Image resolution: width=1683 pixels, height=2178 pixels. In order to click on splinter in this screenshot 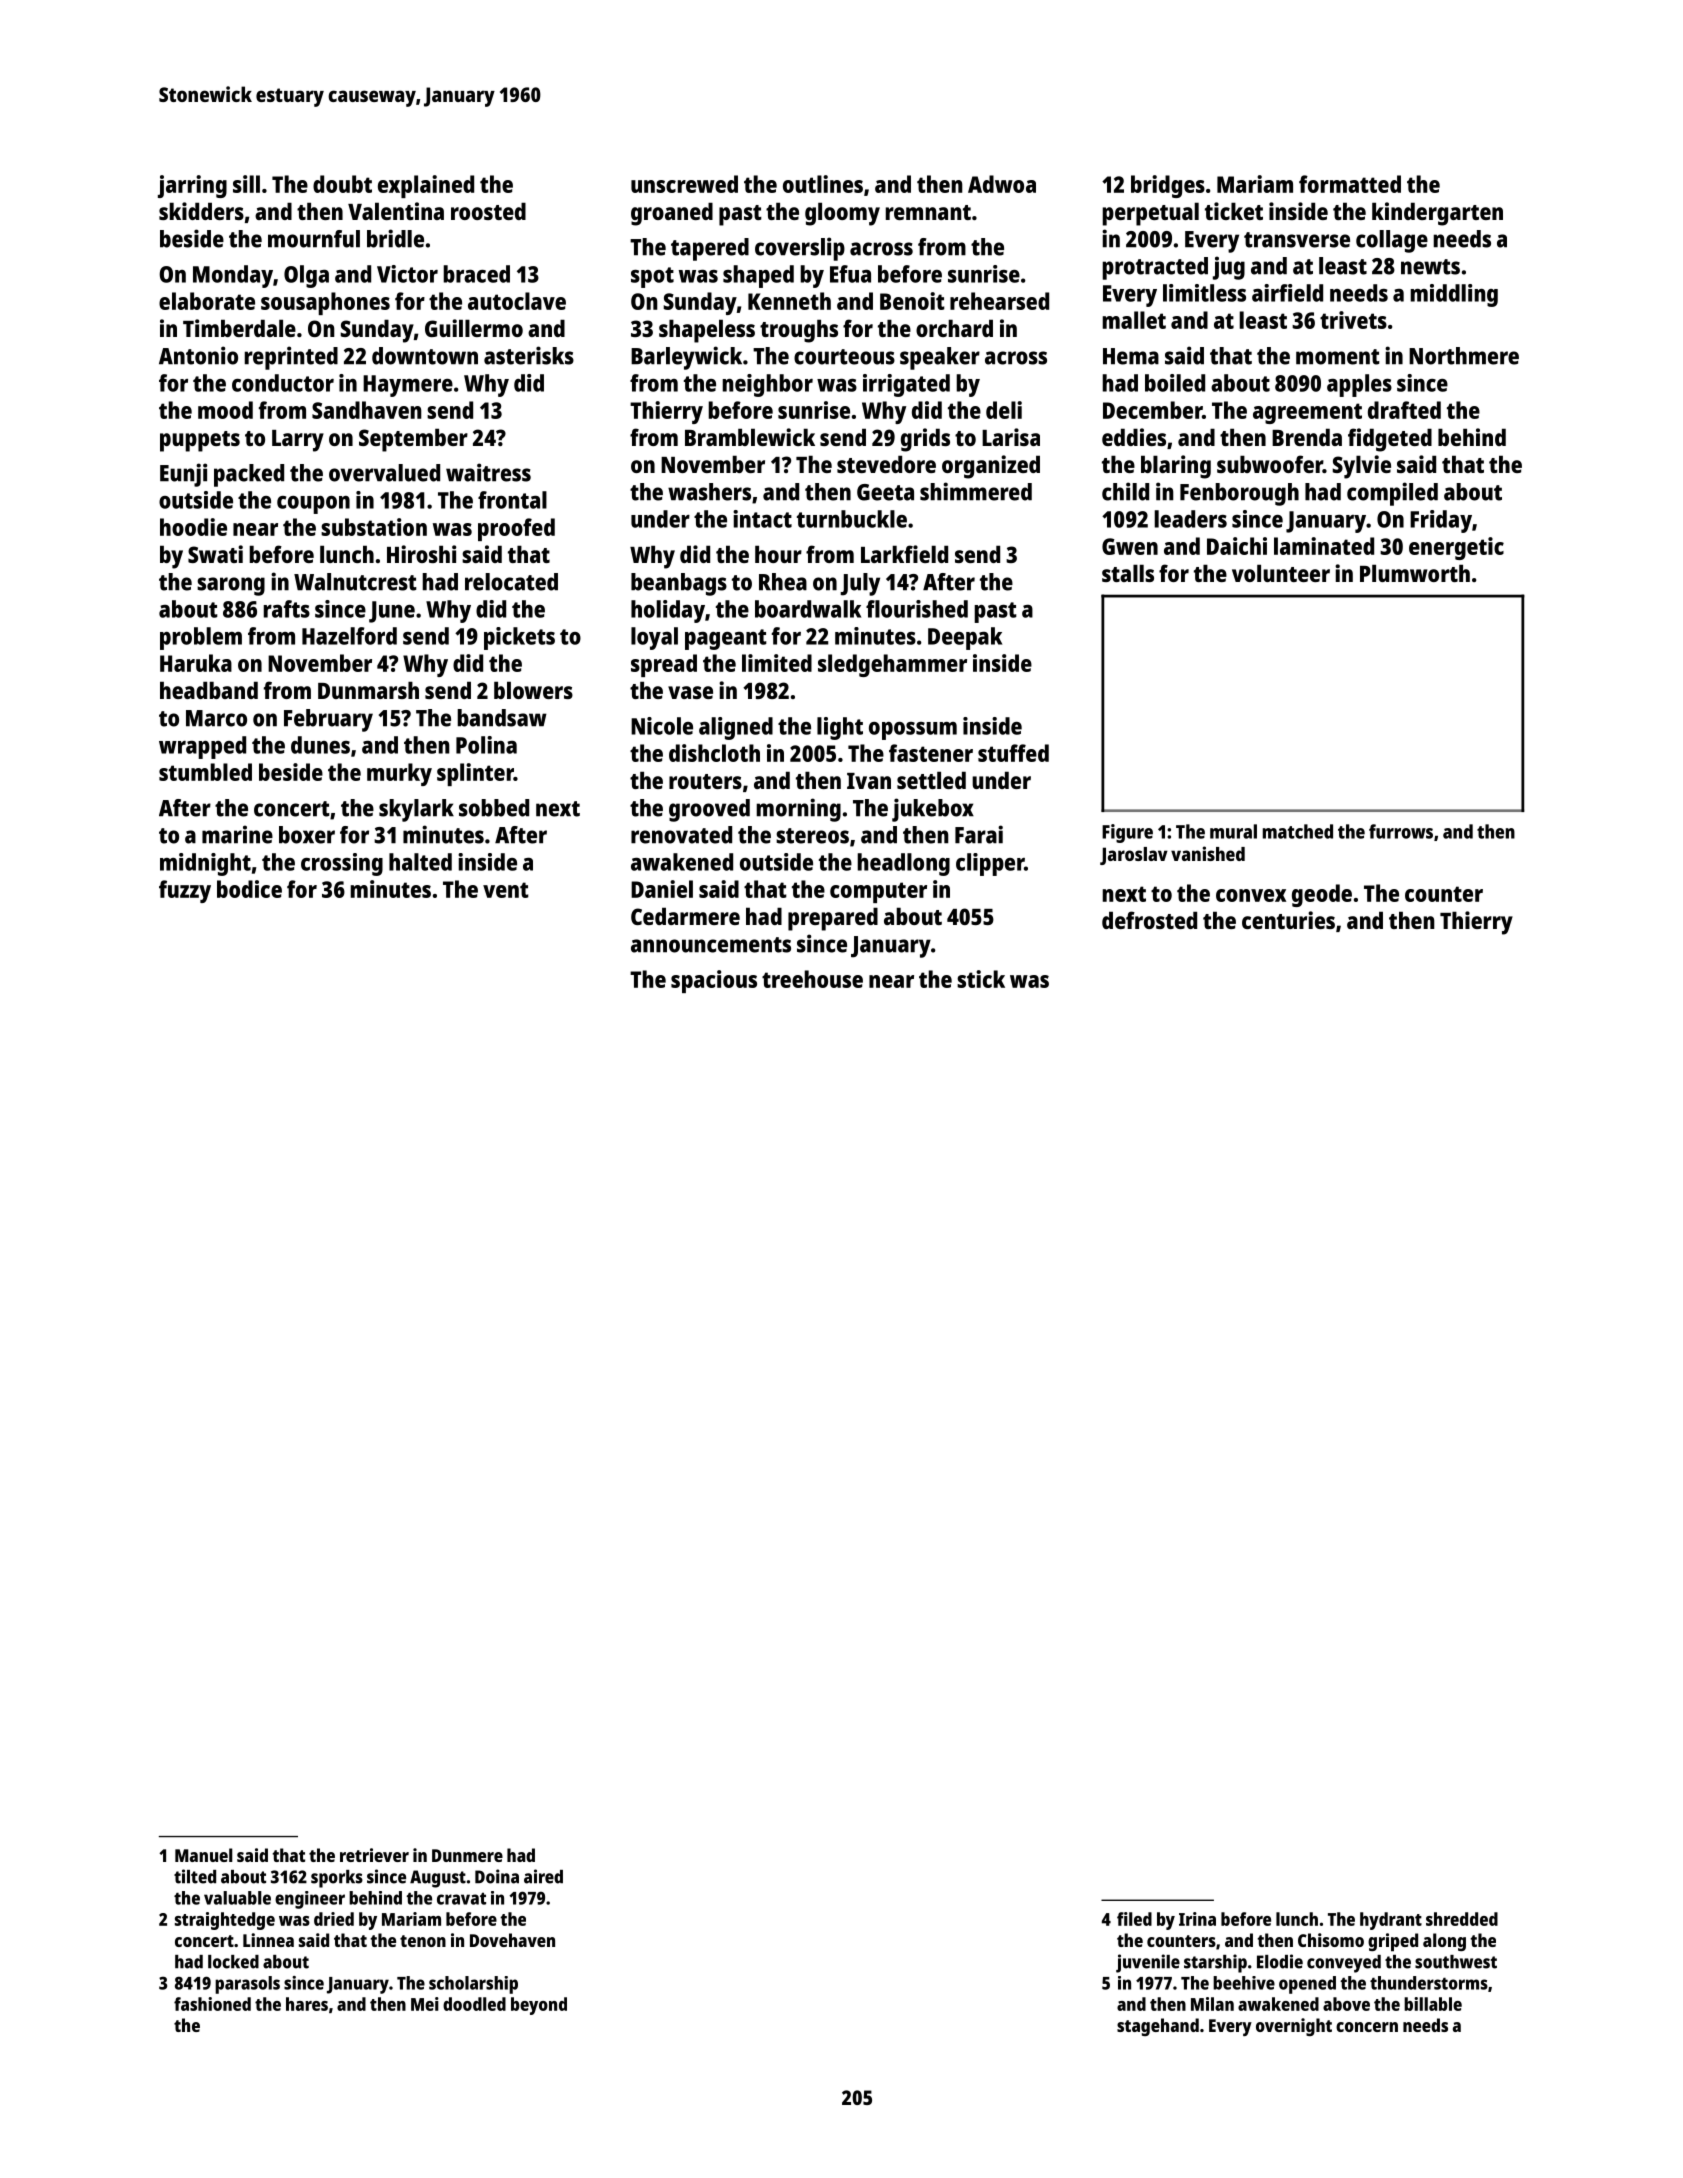, I will do `click(475, 774)`.
